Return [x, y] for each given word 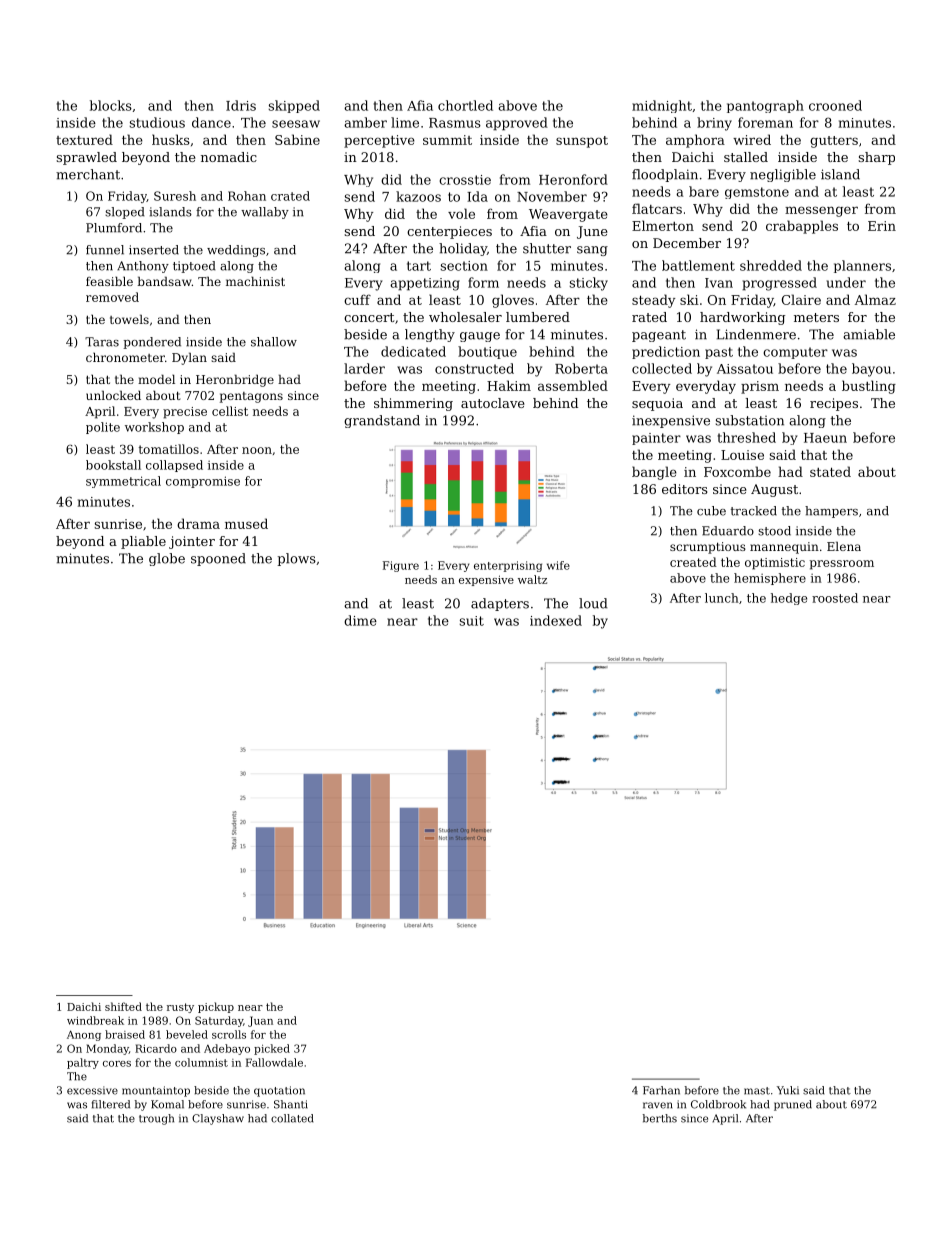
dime [360, 620]
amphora [695, 141]
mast [757, 1091]
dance [211, 122]
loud [593, 603]
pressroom [842, 565]
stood [774, 531]
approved [517, 124]
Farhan [661, 1090]
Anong [84, 1035]
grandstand [382, 421]
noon [257, 450]
